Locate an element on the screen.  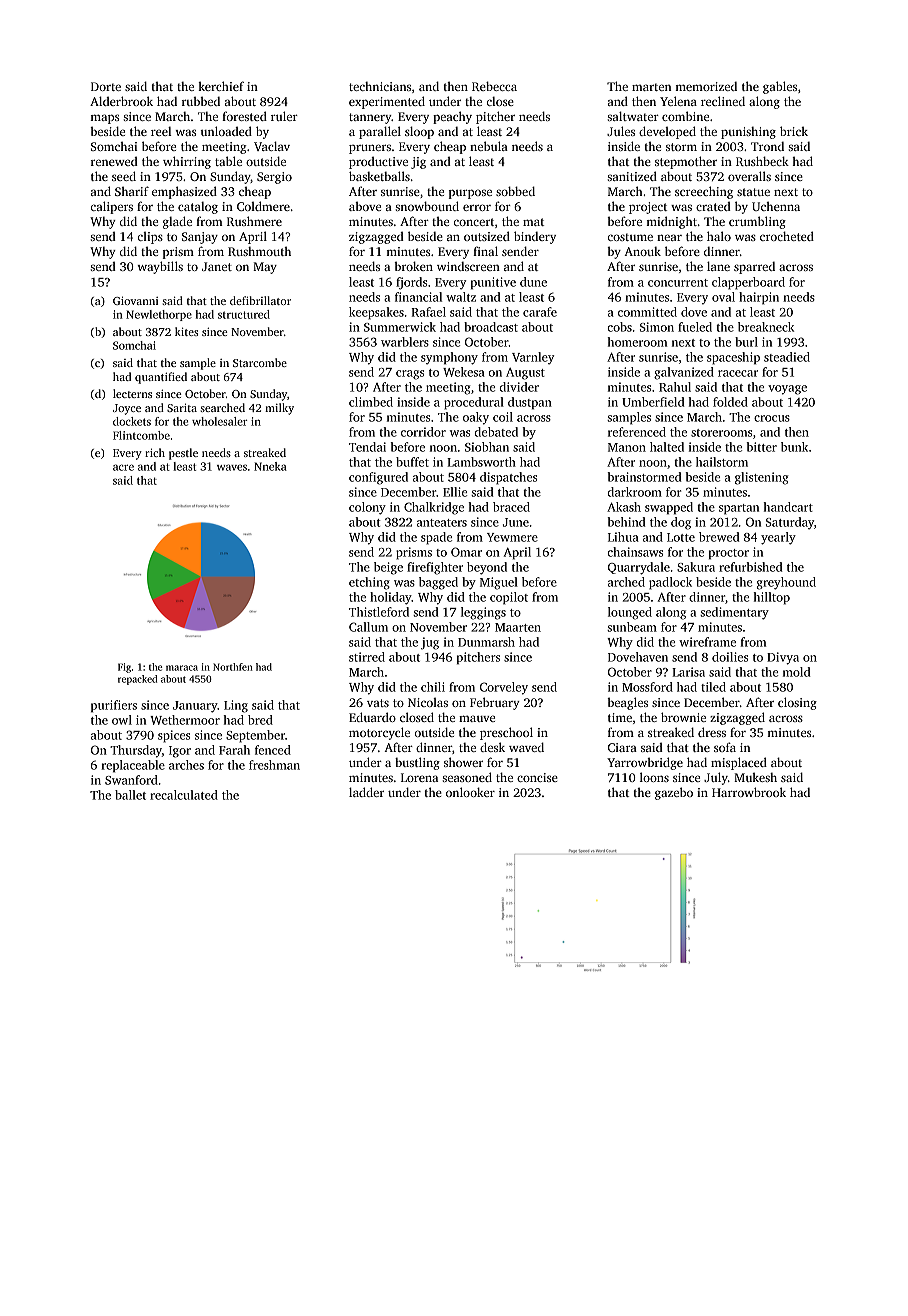
maraca is located at coordinates (182, 668).
